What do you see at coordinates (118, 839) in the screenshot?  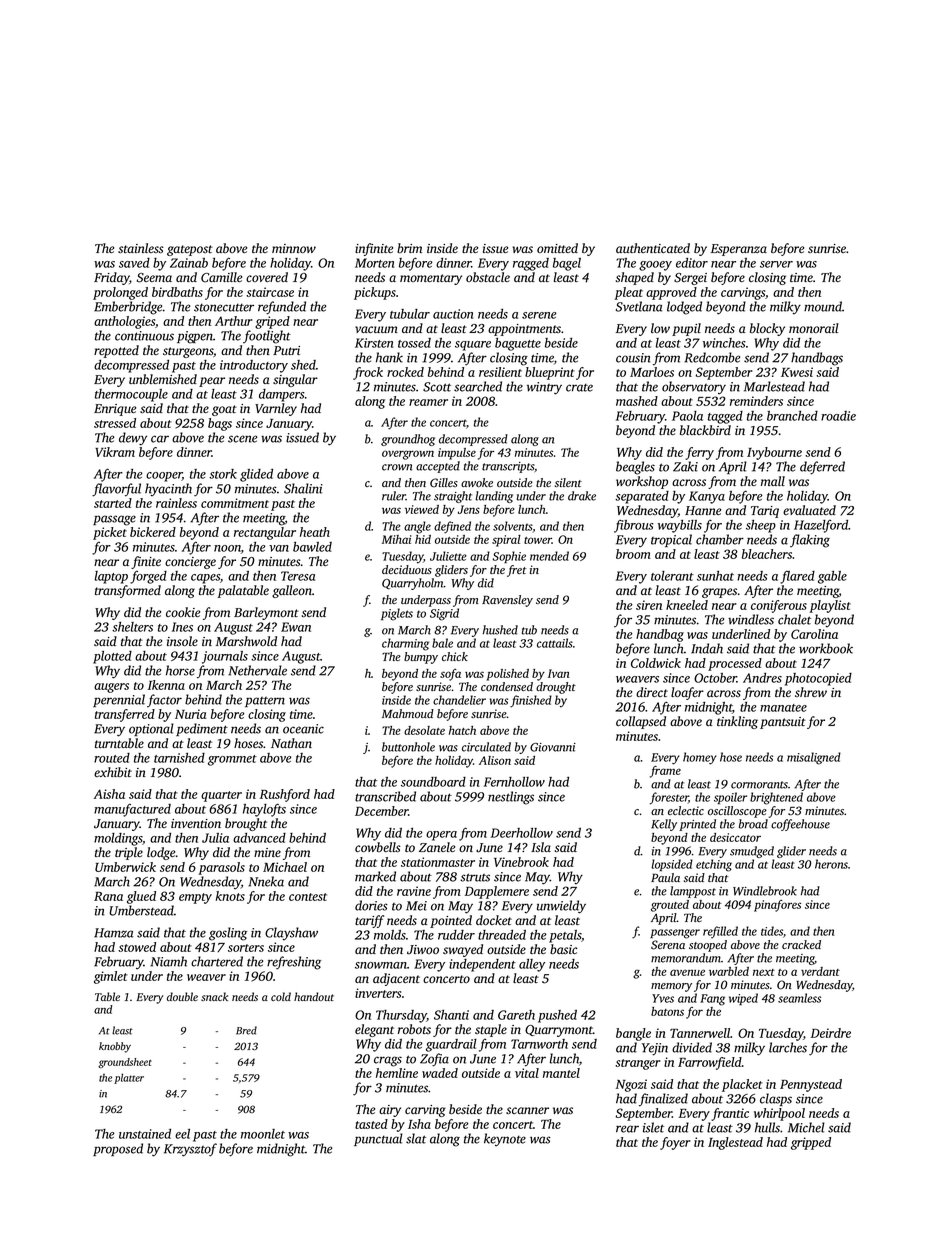 I see `moldings` at bounding box center [118, 839].
